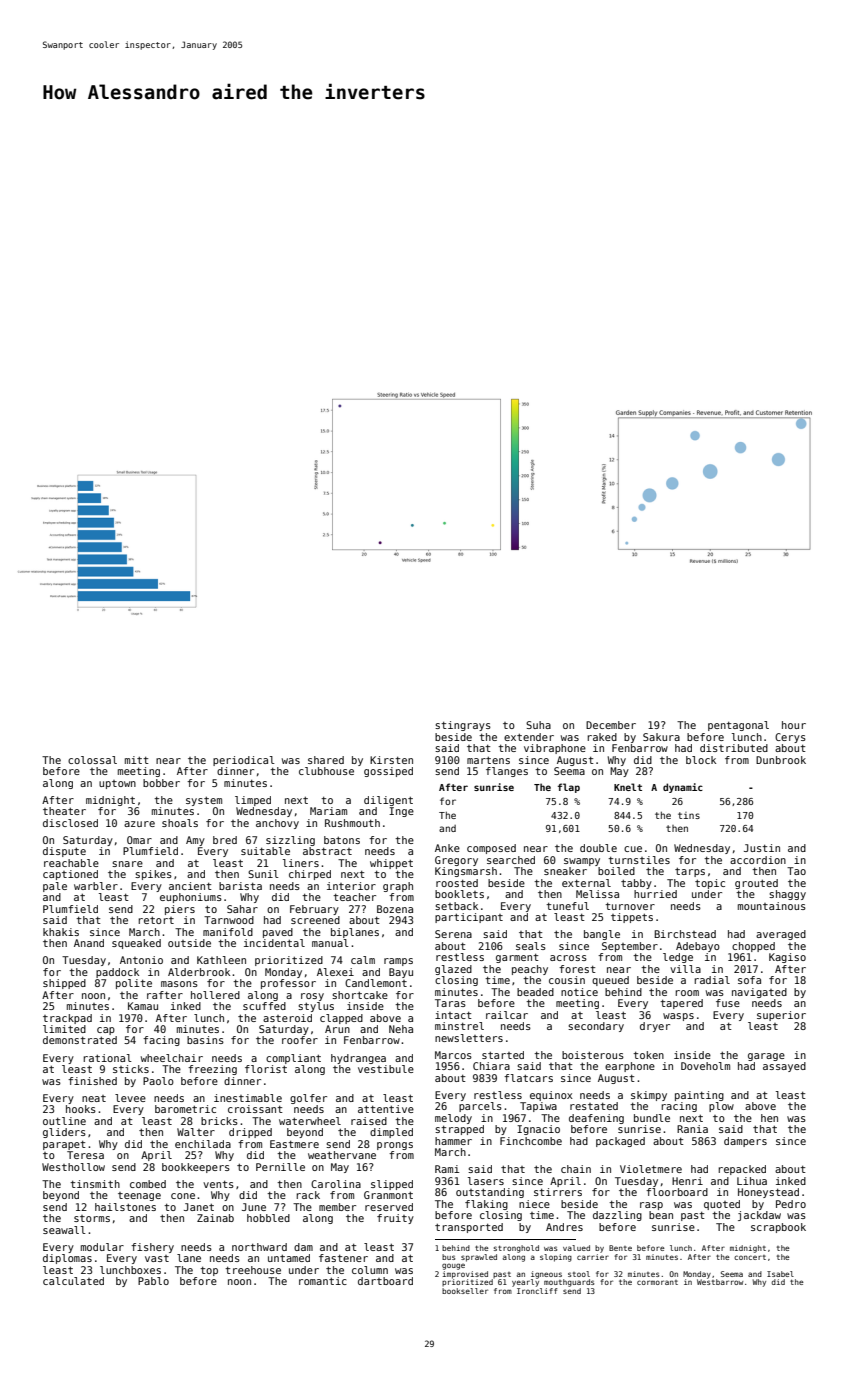  Describe the element at coordinates (683, 788) in the screenshot. I see `dynamic` at that location.
